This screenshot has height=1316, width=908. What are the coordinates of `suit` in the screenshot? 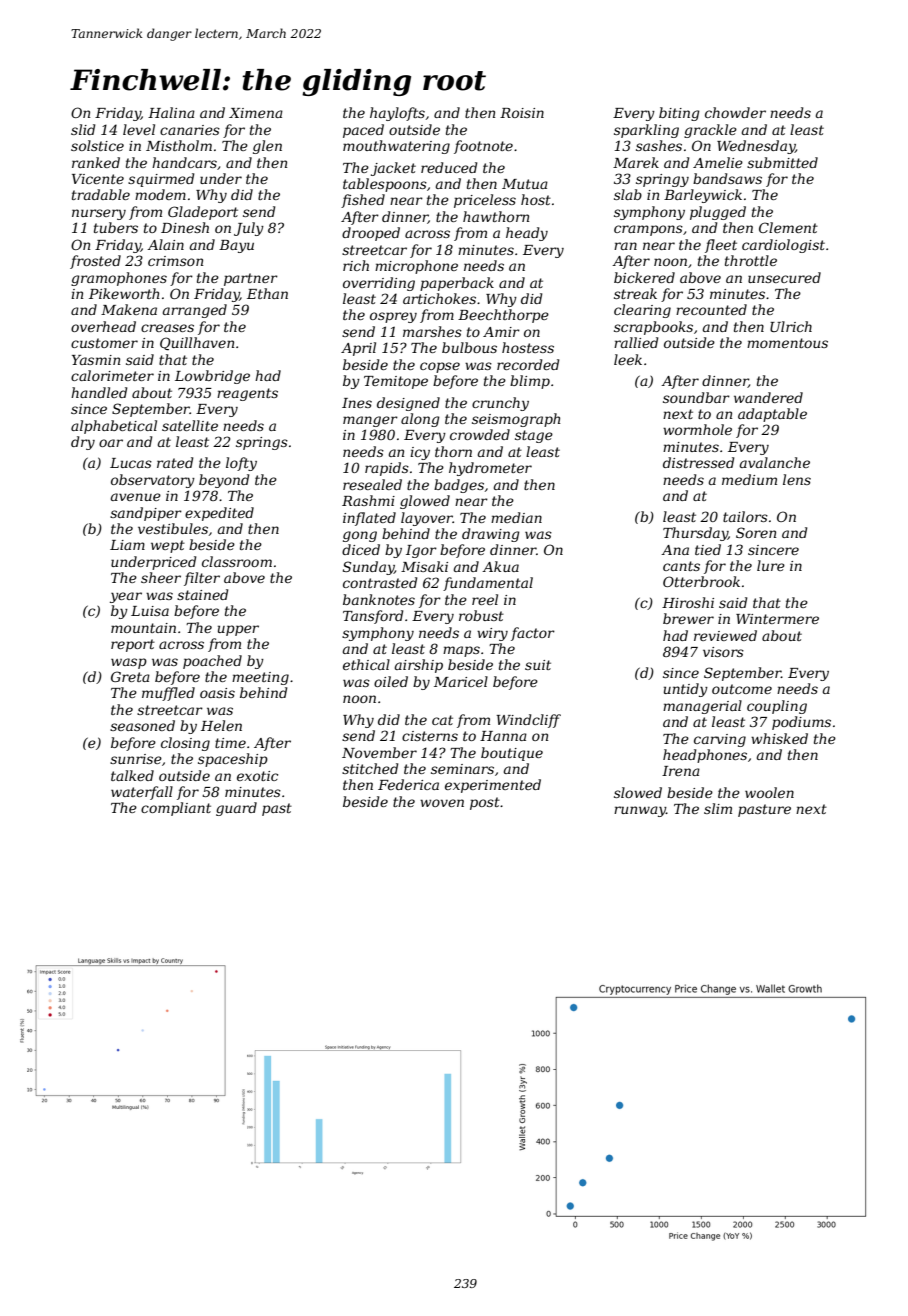 It's located at (538, 665).
